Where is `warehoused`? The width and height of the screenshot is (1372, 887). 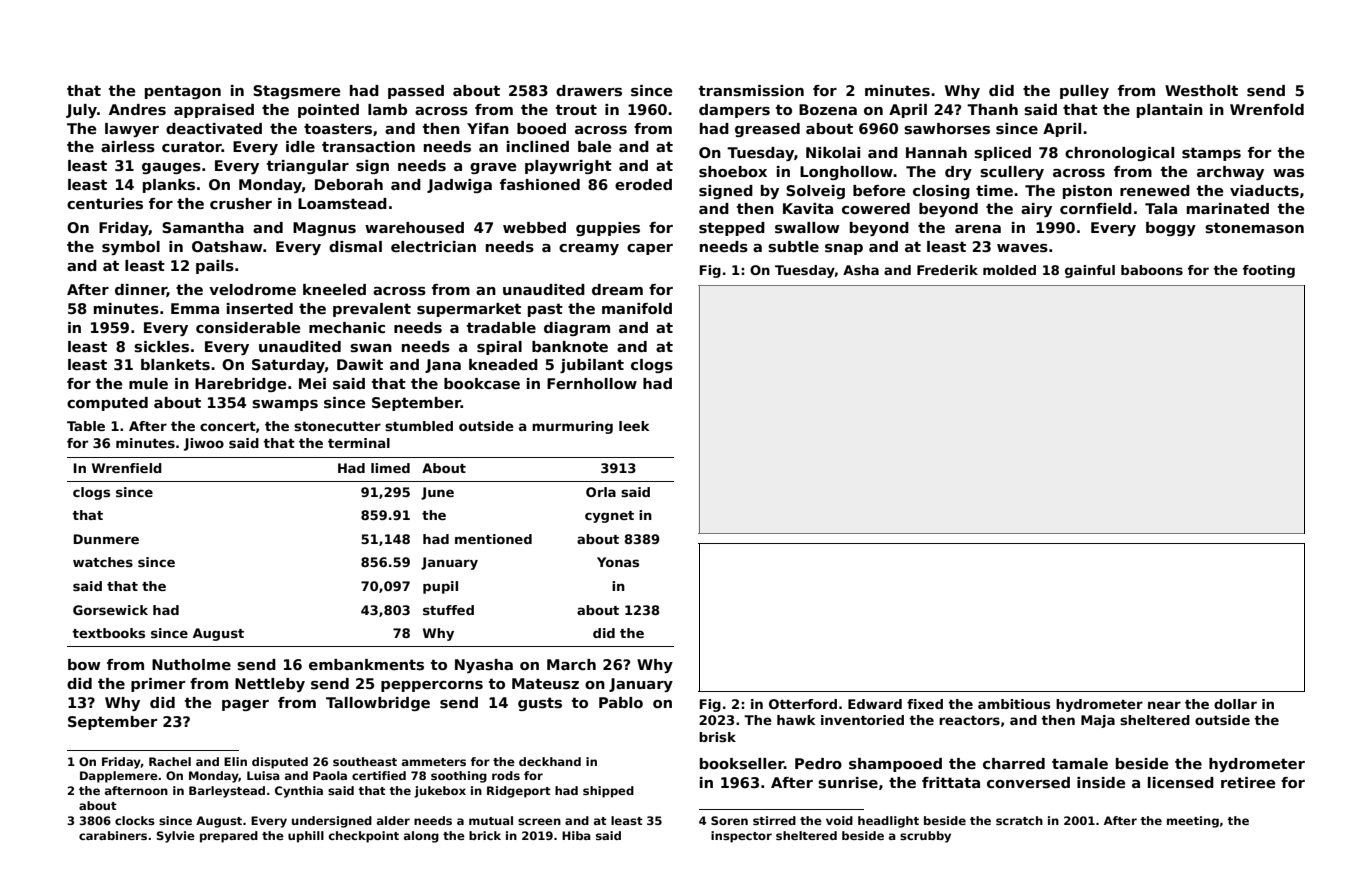 warehoused is located at coordinates (414, 227).
